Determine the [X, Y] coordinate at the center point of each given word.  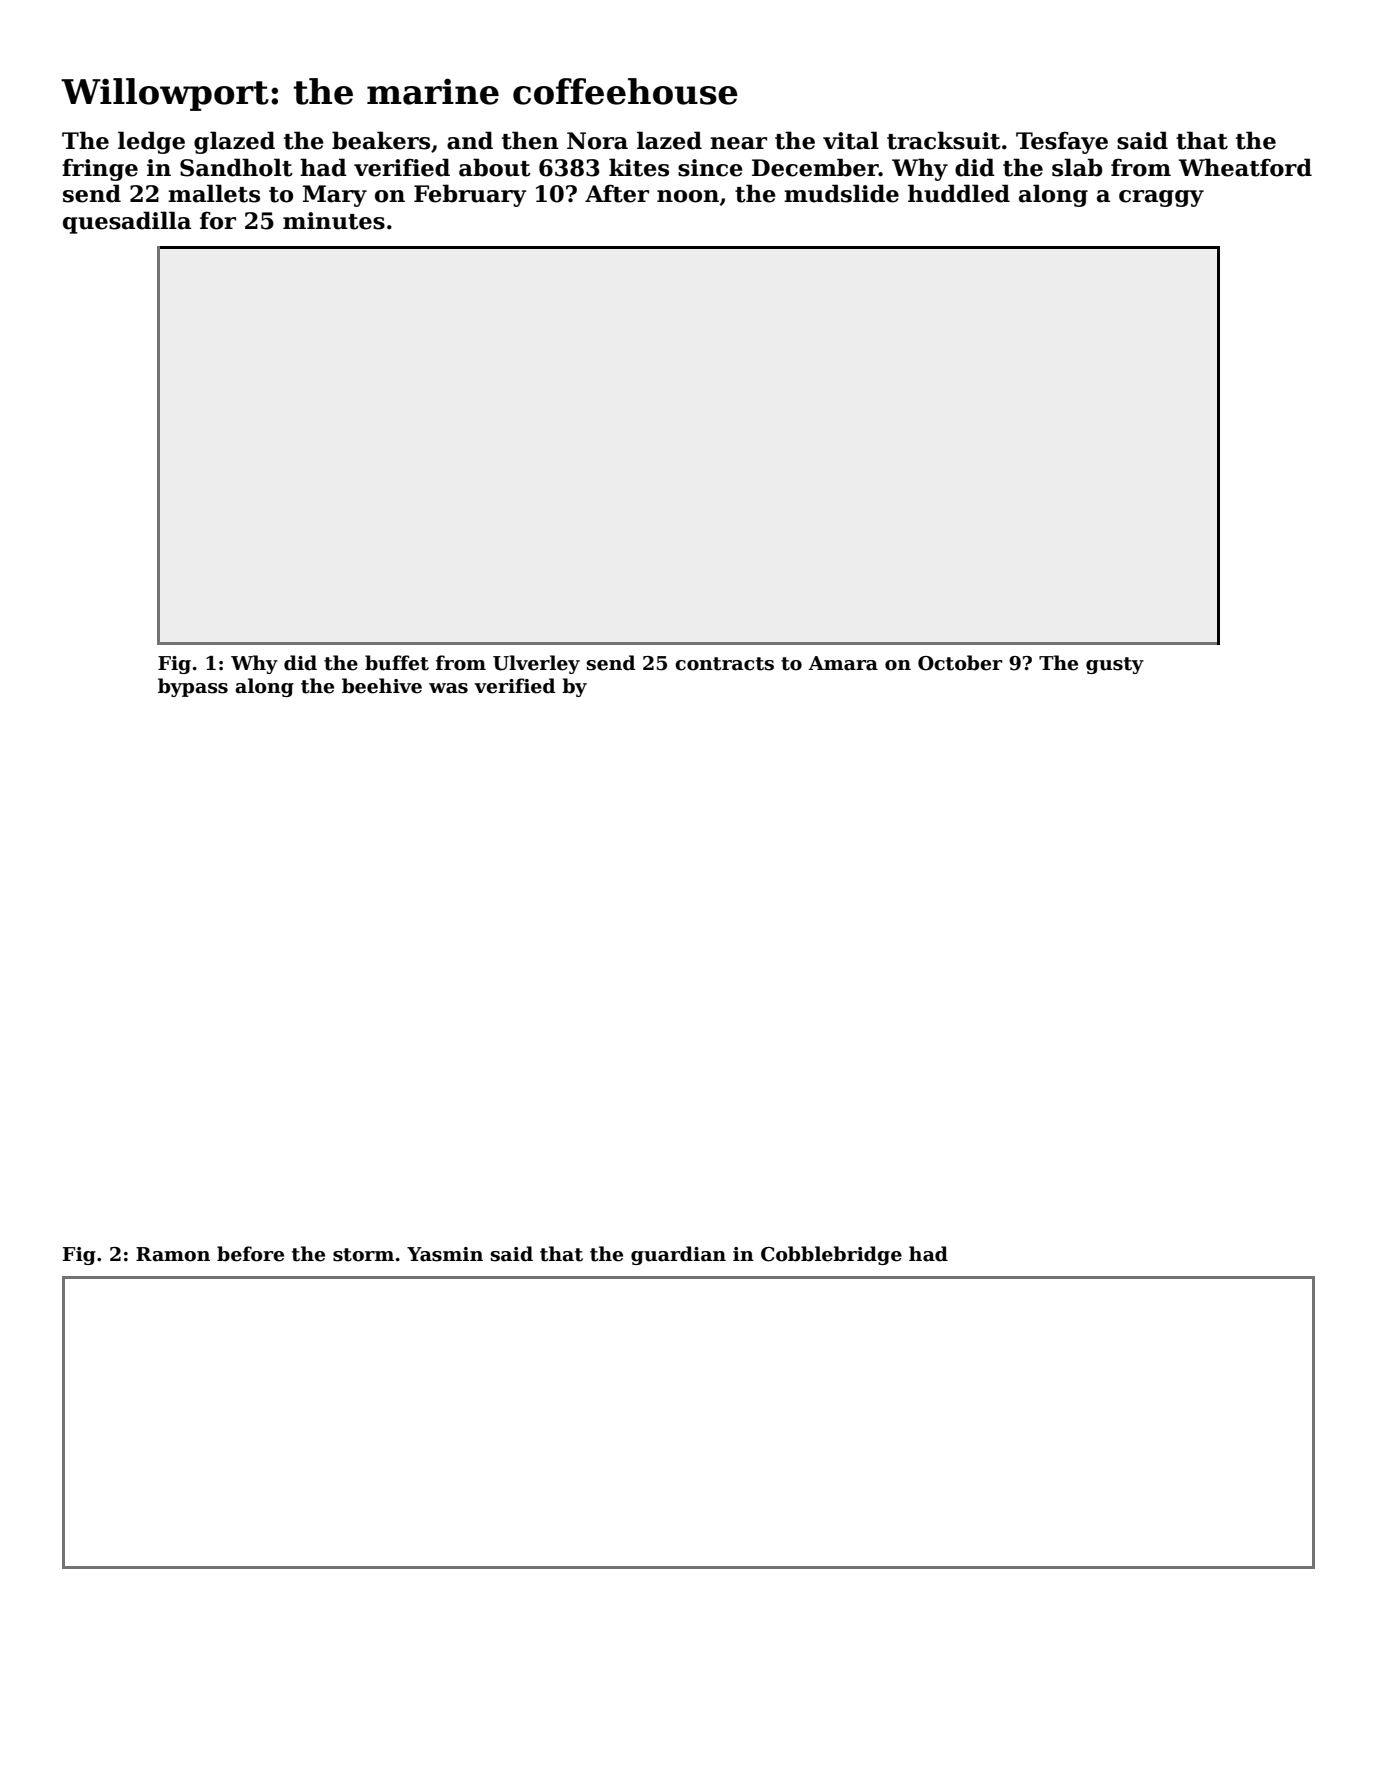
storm [363, 1255]
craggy [1161, 198]
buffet [397, 663]
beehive [382, 686]
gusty [1115, 665]
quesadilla [127, 222]
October [960, 663]
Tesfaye [1062, 143]
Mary [335, 196]
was [448, 688]
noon [688, 196]
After [617, 194]
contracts [724, 664]
